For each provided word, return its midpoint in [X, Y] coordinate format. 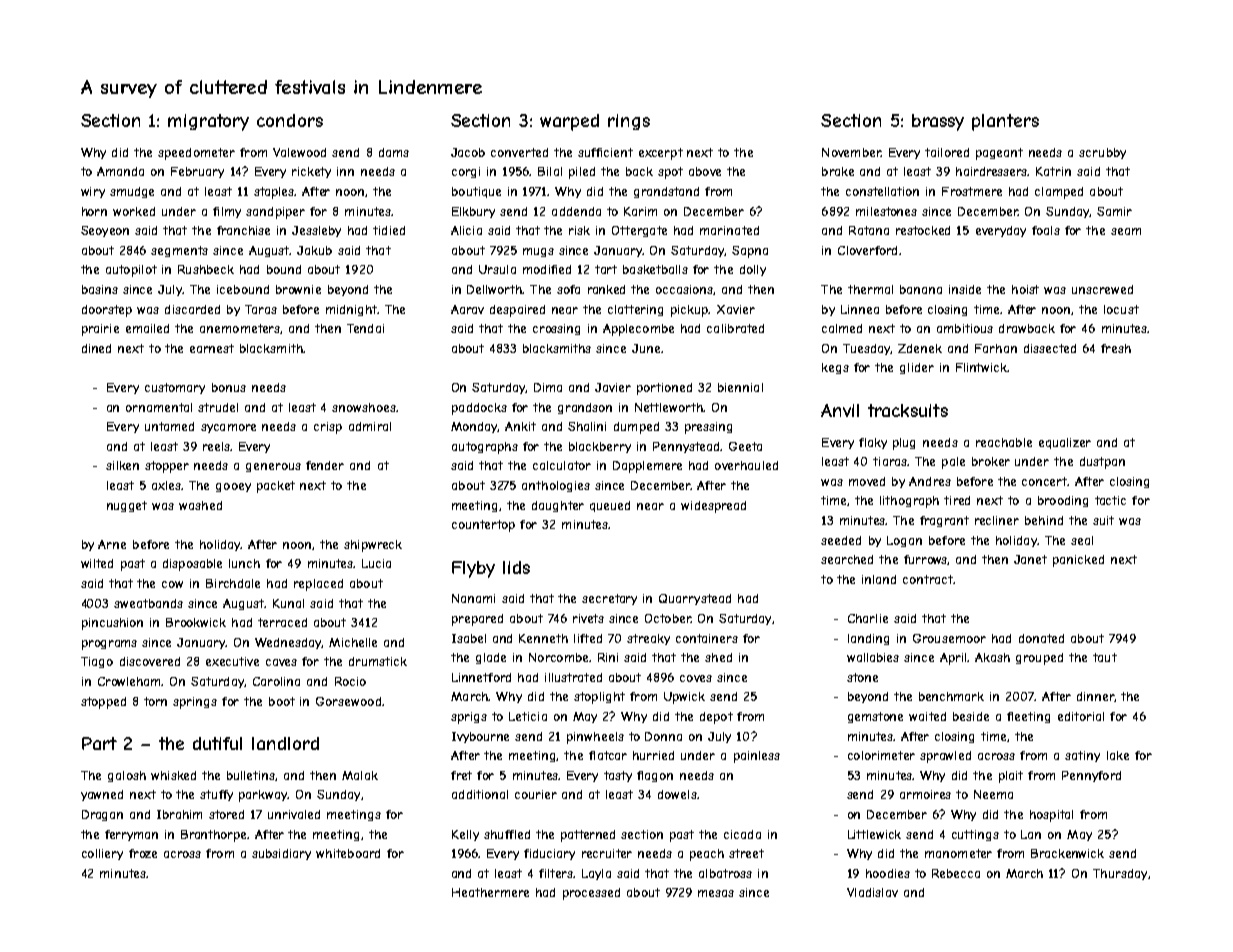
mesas [716, 893]
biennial [740, 387]
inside [965, 289]
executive [232, 661]
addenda [576, 211]
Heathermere [490, 892]
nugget [127, 506]
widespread [713, 507]
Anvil [840, 410]
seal [1082, 540]
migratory [208, 122]
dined [96, 348]
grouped [1039, 659]
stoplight [599, 698]
